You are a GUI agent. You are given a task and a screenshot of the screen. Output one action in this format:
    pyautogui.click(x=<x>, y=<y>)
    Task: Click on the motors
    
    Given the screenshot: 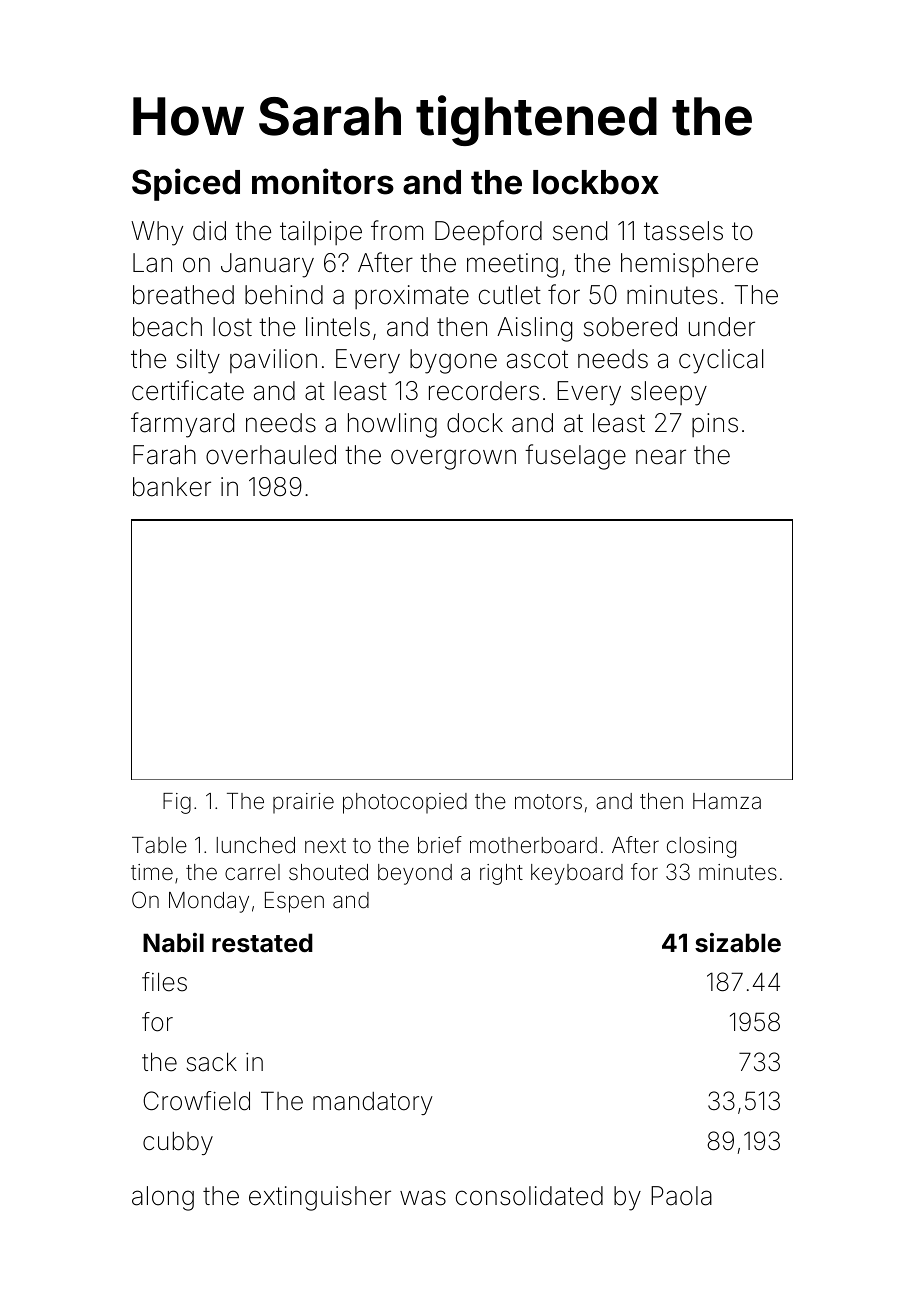 What is the action you would take?
    pyautogui.click(x=548, y=802)
